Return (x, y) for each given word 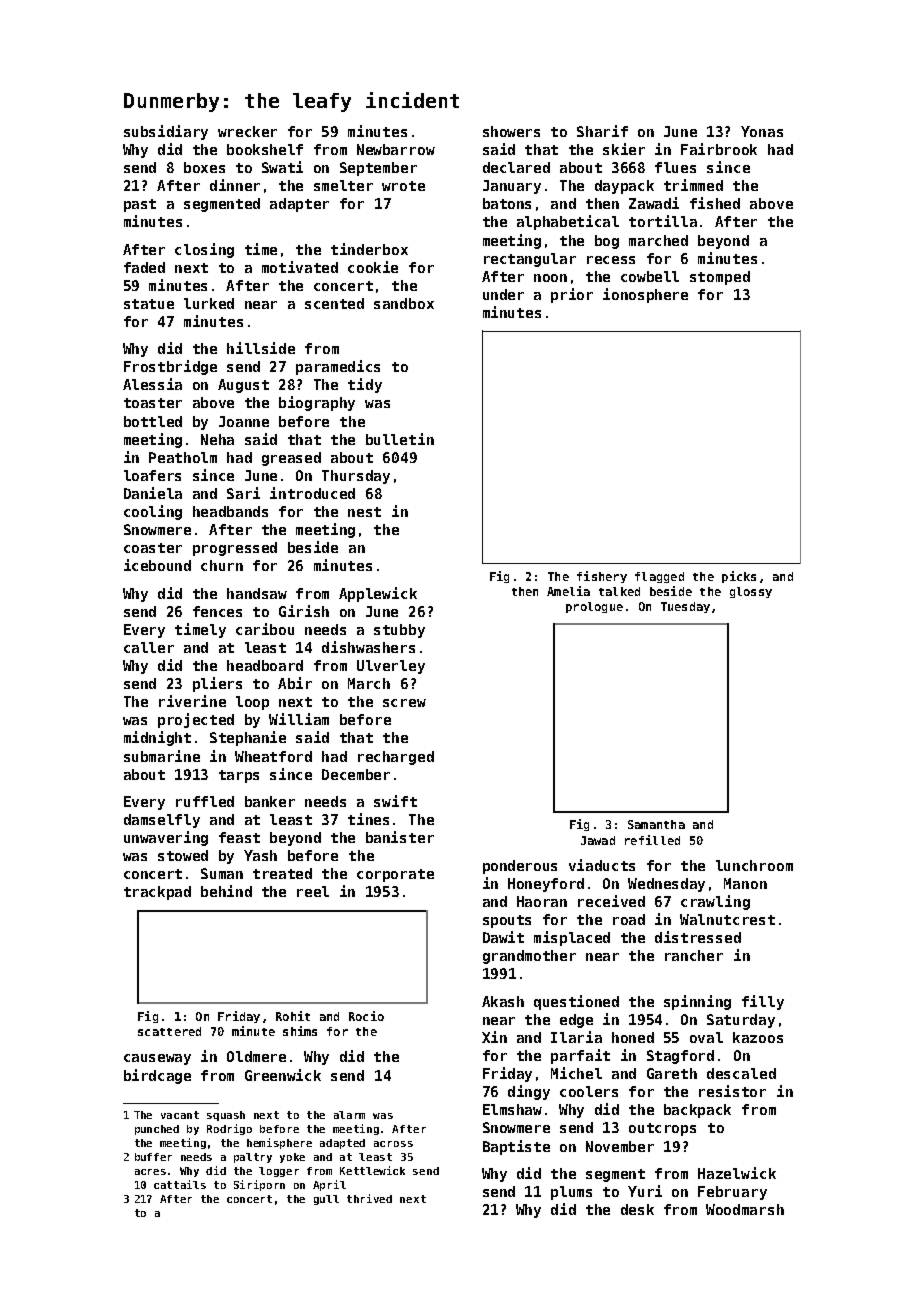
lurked (209, 303)
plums (571, 1193)
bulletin (400, 439)
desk (637, 1209)
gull (326, 1200)
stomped (720, 278)
